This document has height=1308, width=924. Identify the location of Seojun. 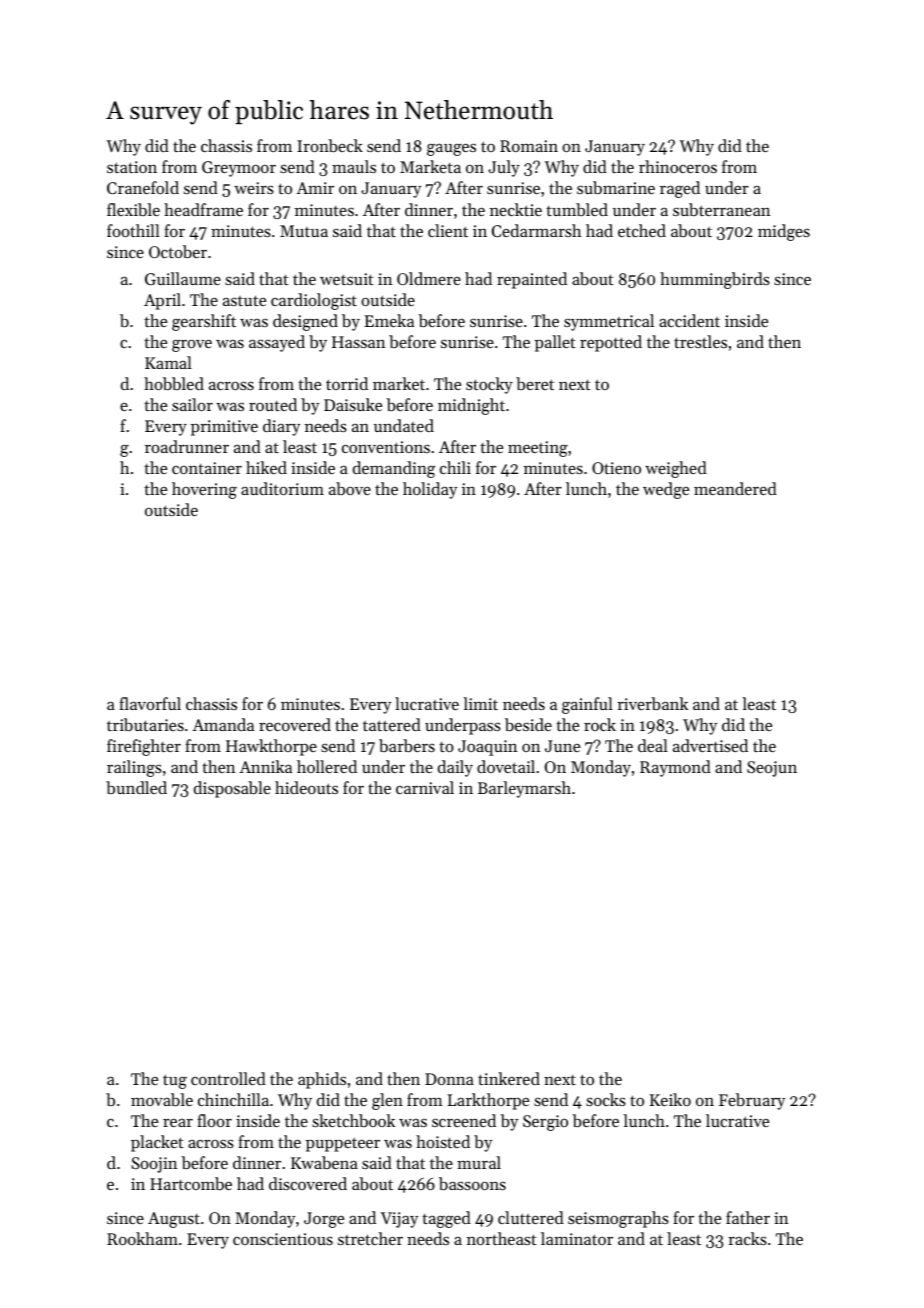
(772, 769).
